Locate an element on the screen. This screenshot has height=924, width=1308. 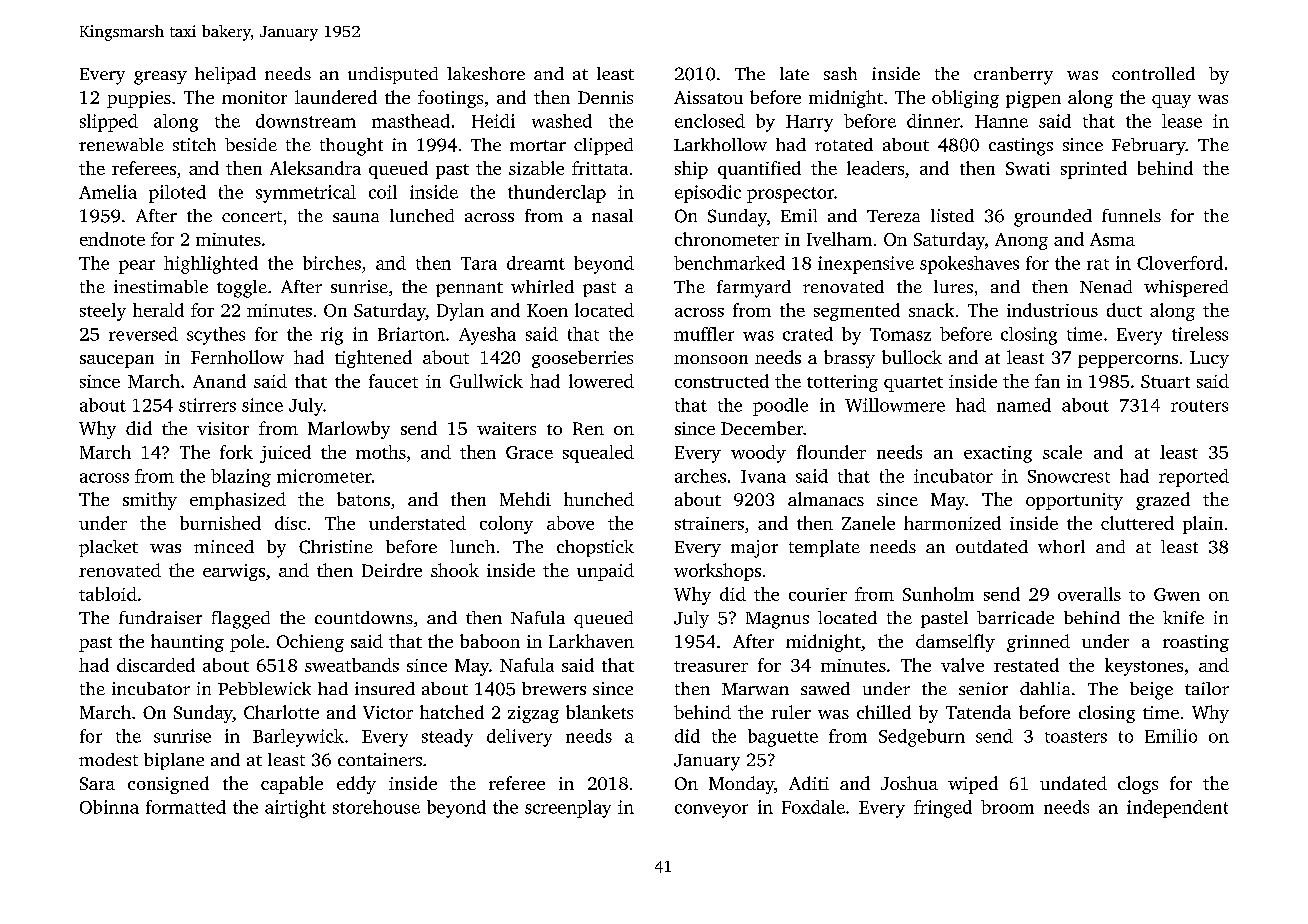
earwigs is located at coordinates (234, 572).
